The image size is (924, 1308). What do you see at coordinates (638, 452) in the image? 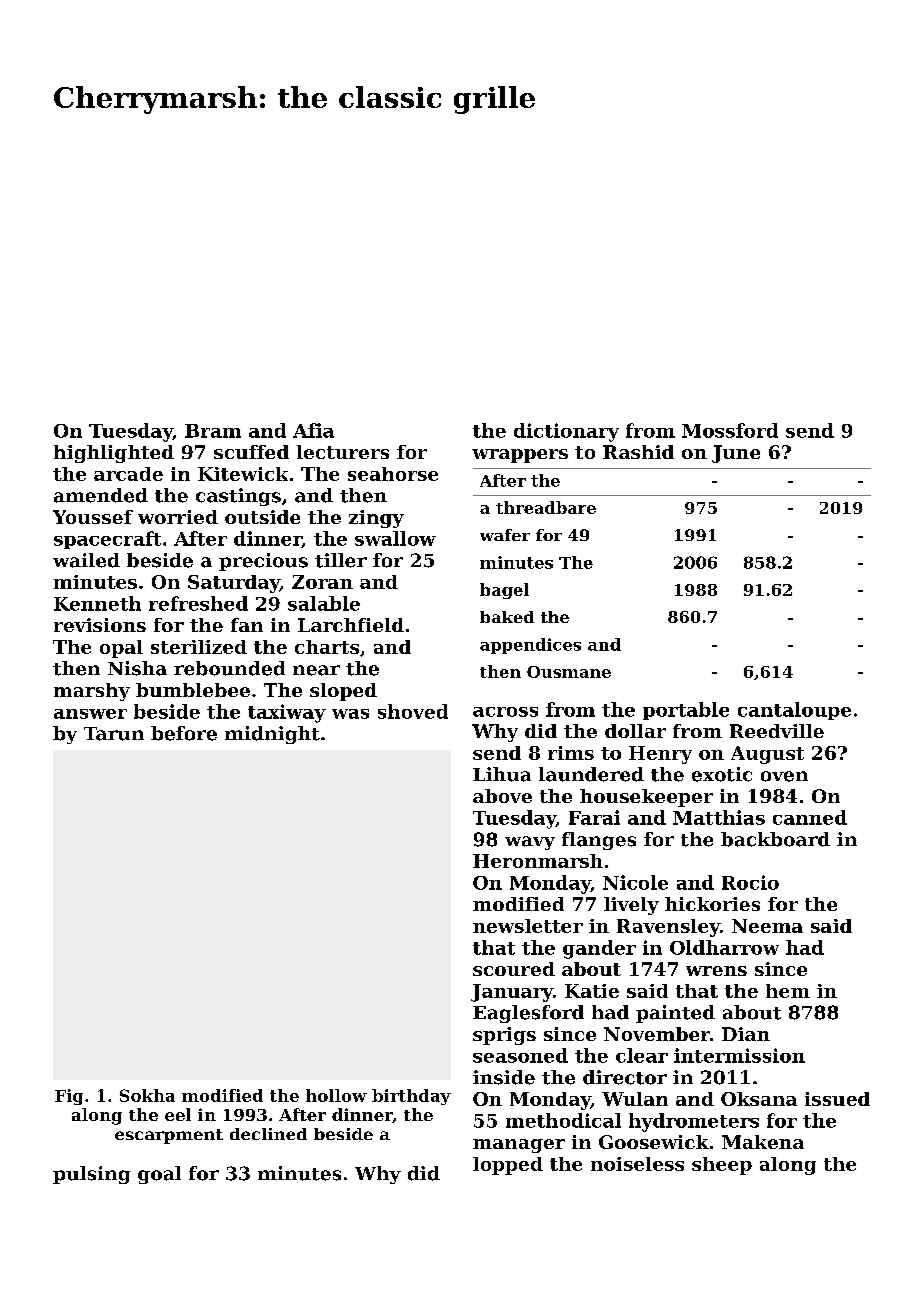
I see `Rashid` at bounding box center [638, 452].
